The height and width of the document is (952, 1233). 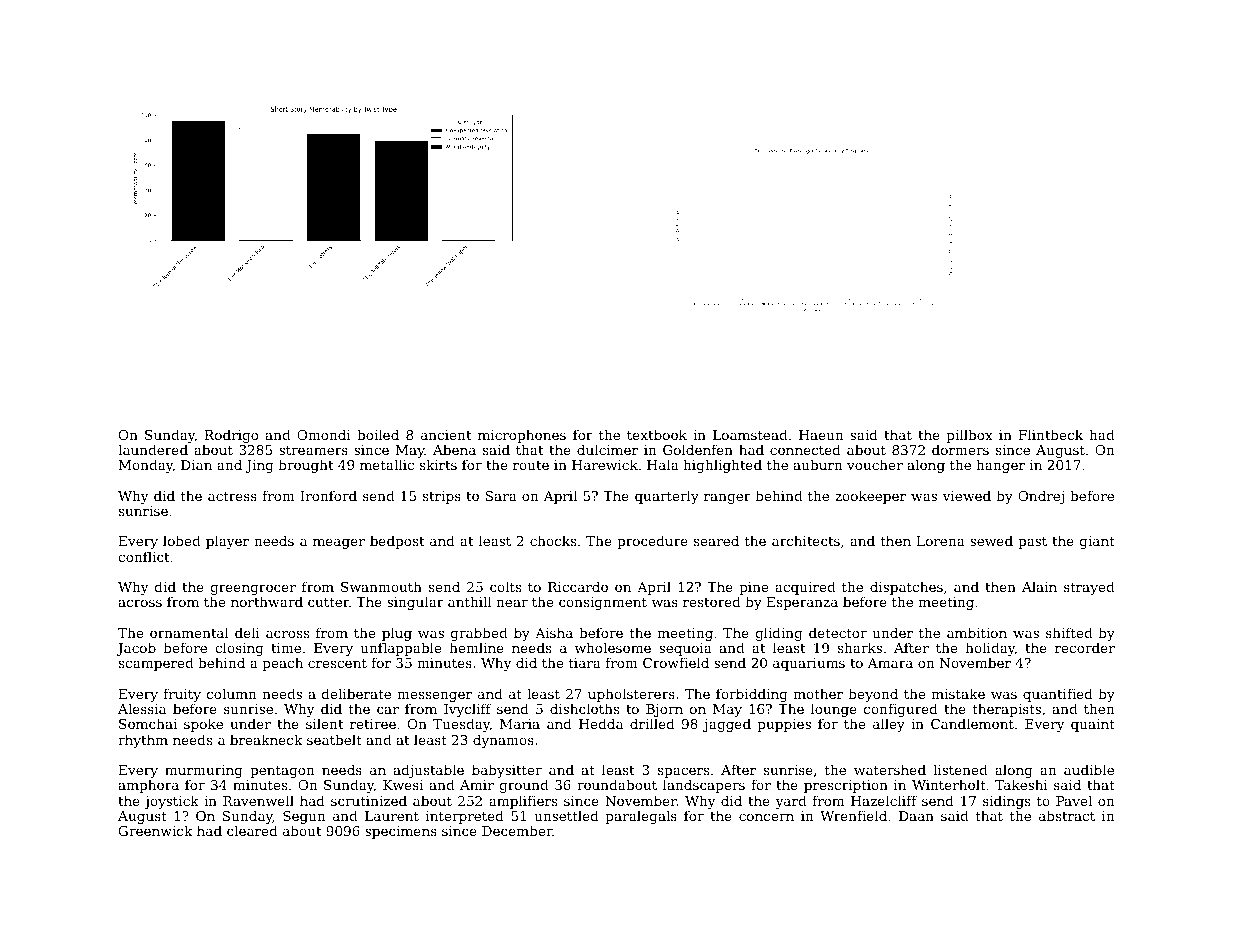 What do you see at coordinates (607, 449) in the document?
I see `dulcimer` at bounding box center [607, 449].
